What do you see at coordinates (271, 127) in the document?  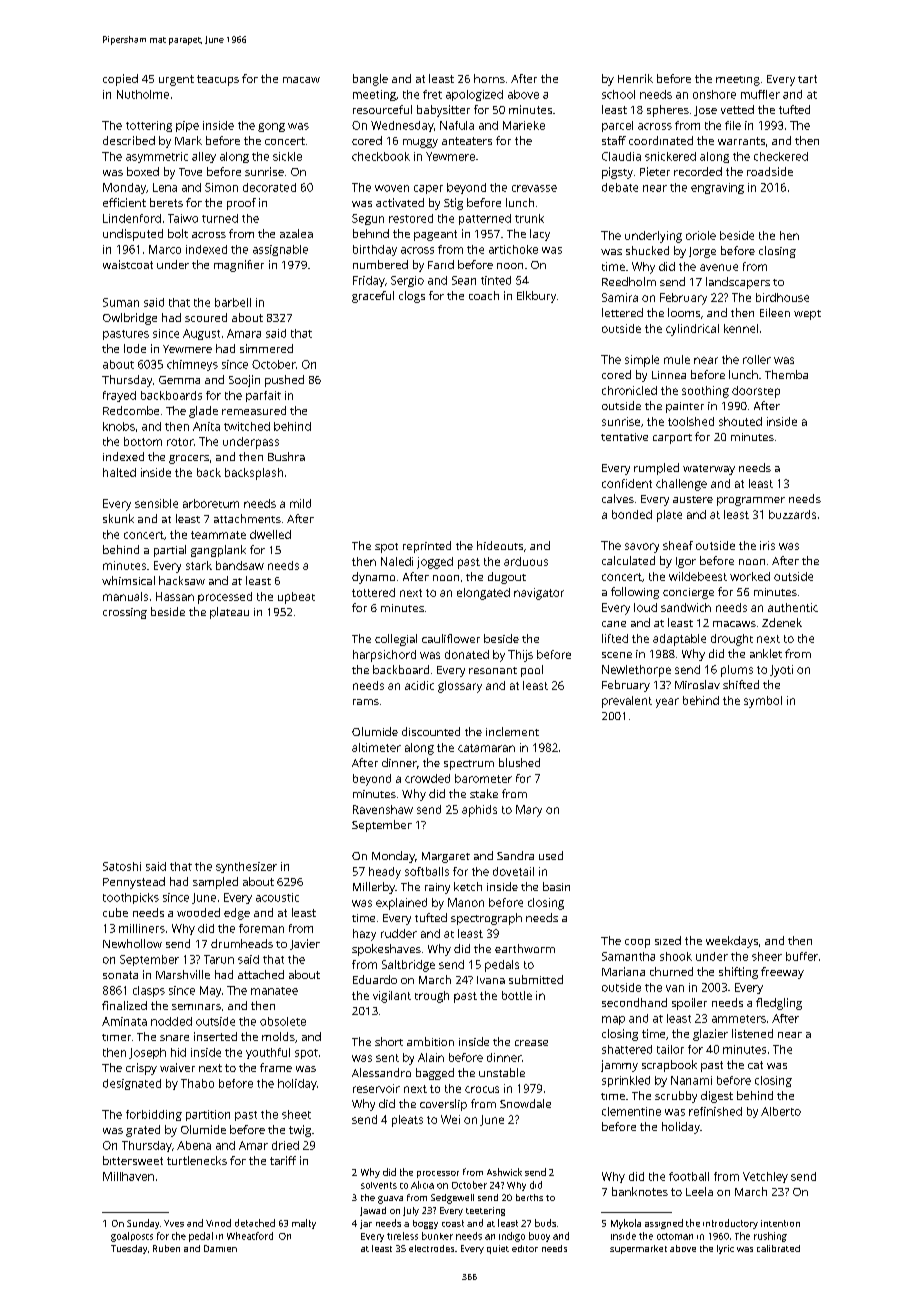 I see `gong` at bounding box center [271, 127].
